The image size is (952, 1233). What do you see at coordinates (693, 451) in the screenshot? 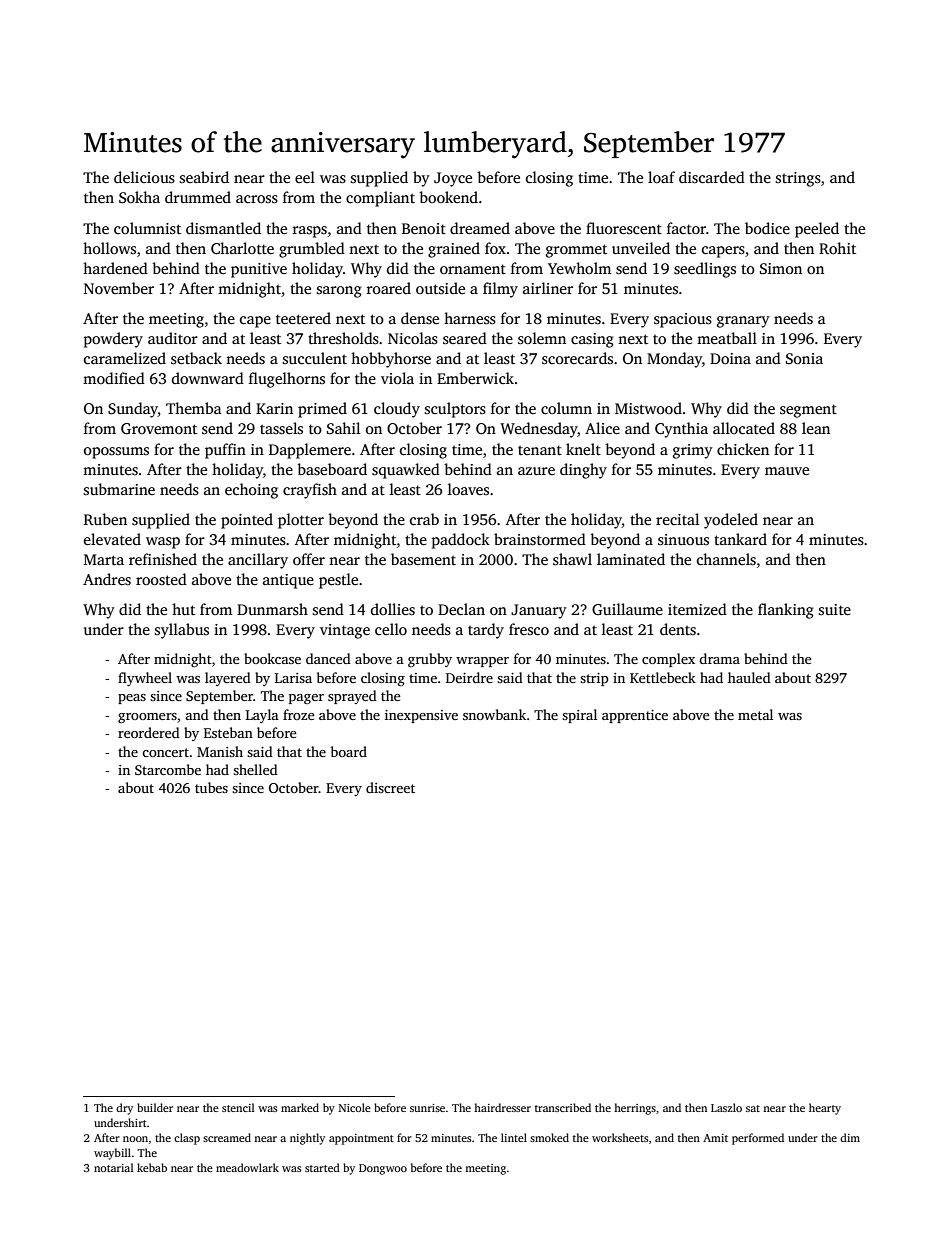
I see `grimy` at bounding box center [693, 451].
